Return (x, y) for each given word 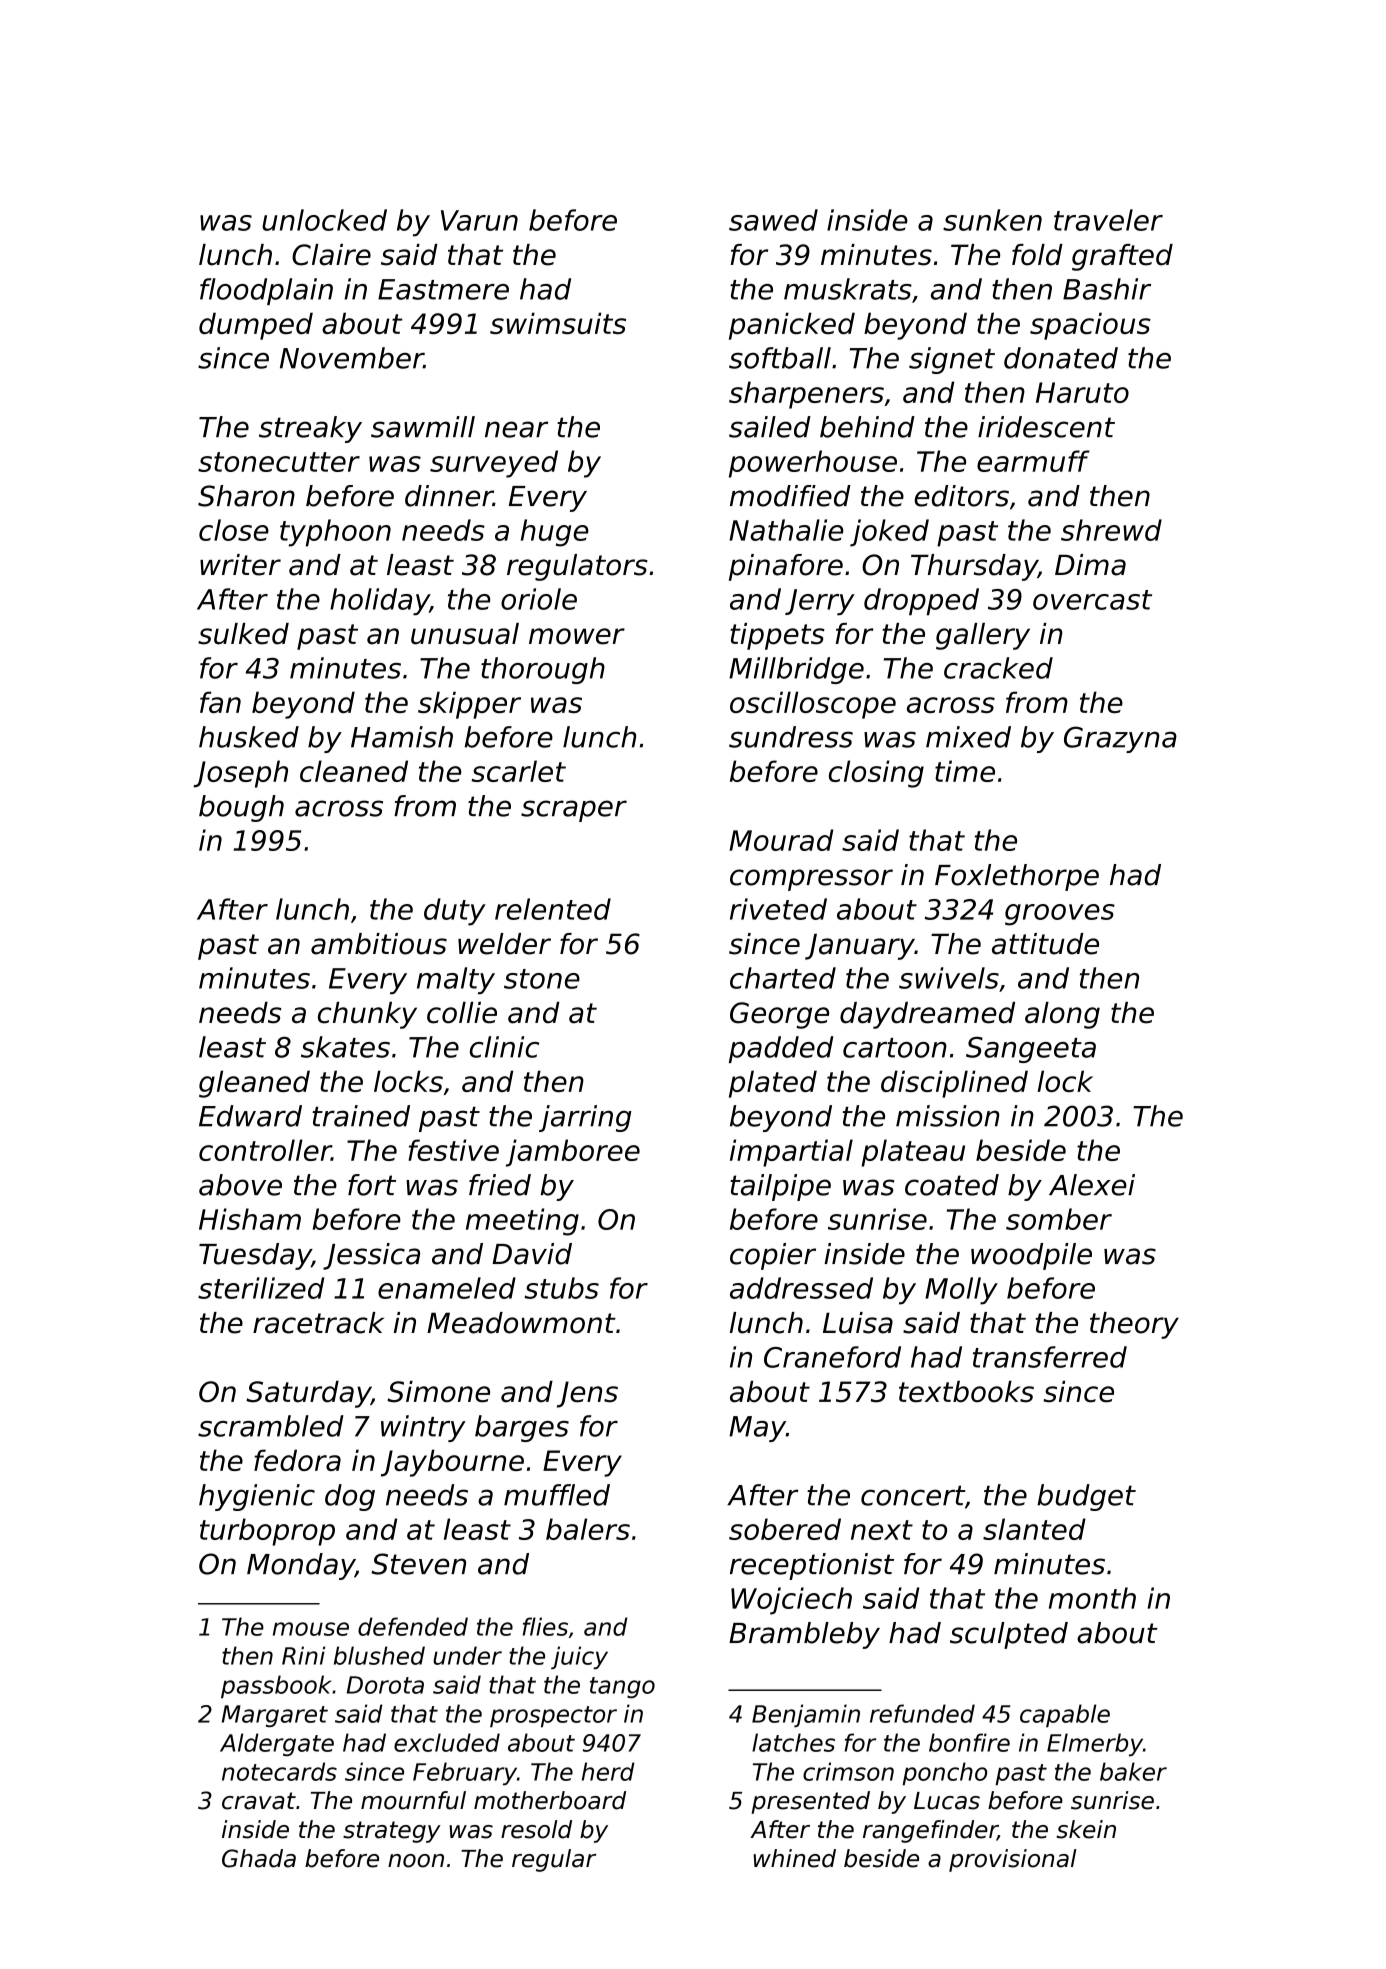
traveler (1108, 220)
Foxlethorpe (1017, 877)
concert (913, 1495)
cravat (259, 1801)
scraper (574, 811)
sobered (785, 1529)
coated (952, 1185)
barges (522, 1428)
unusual (465, 634)
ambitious (379, 944)
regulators (577, 567)
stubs (561, 1288)
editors (961, 496)
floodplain (266, 291)
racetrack (318, 1323)
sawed (773, 220)
